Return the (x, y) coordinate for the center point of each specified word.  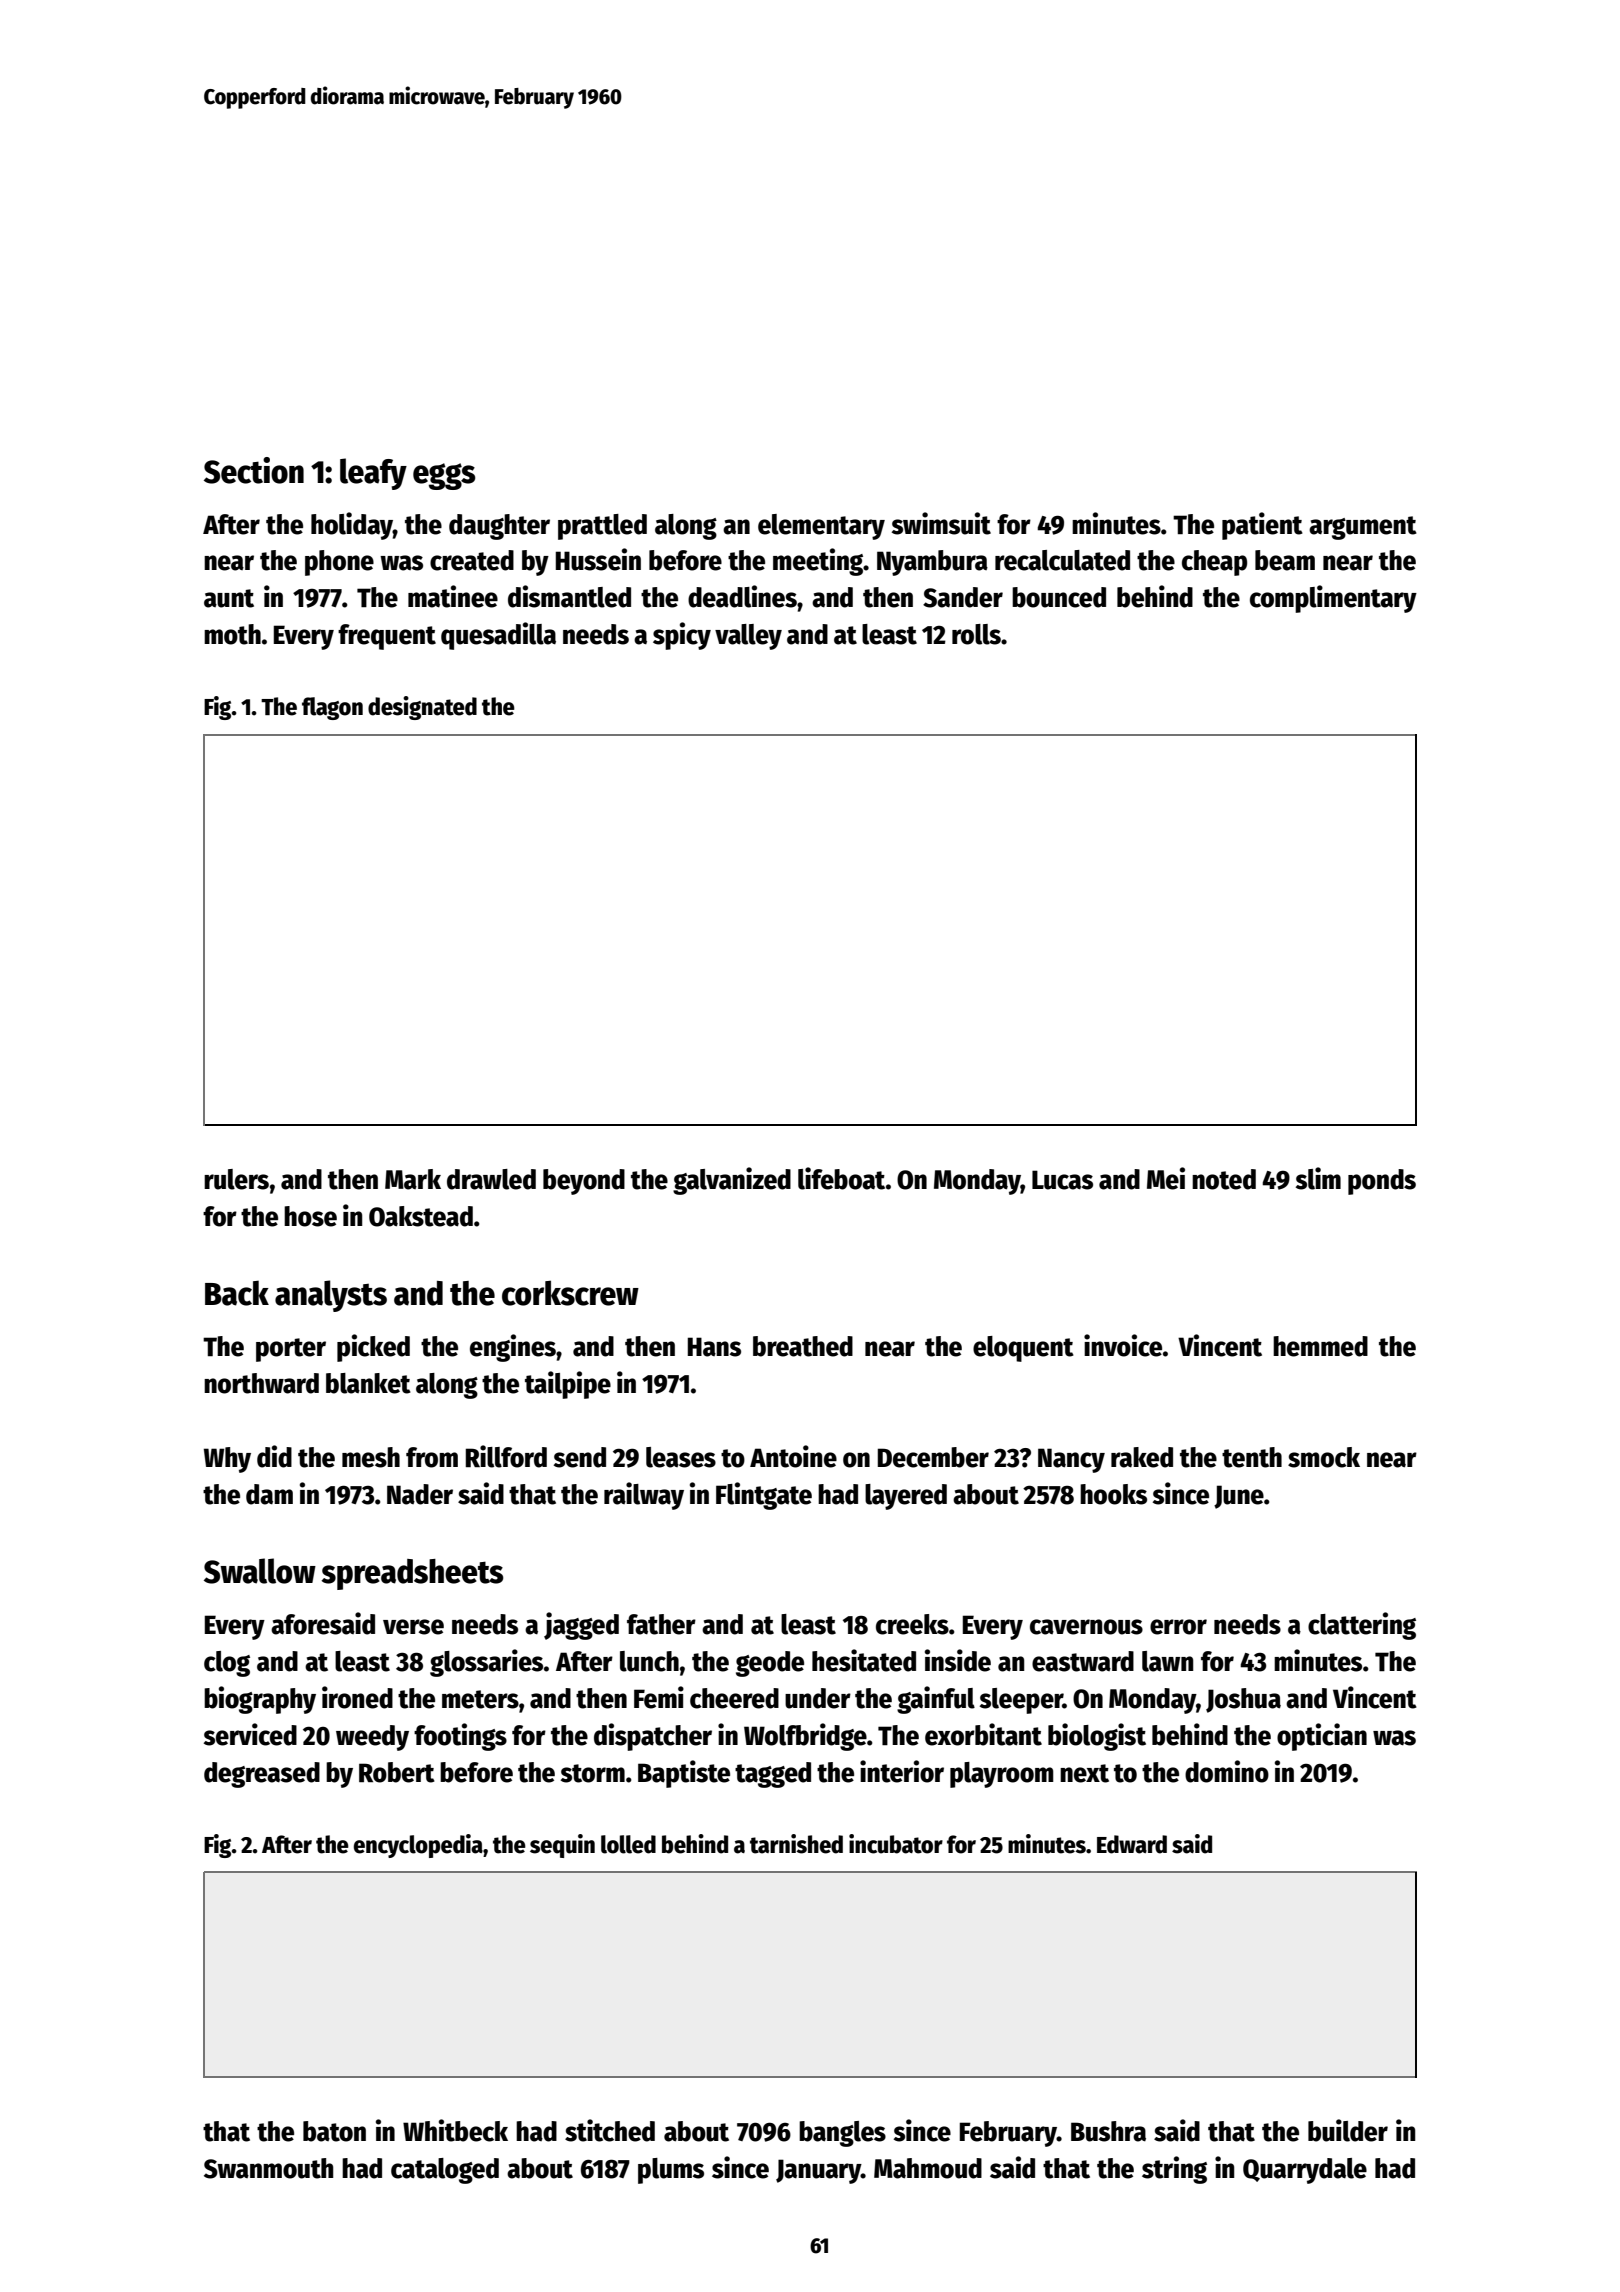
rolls (976, 634)
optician (1322, 1737)
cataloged (445, 2171)
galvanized (732, 1181)
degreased (262, 1775)
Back (237, 1293)
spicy (682, 636)
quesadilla (498, 636)
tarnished (796, 1844)
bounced (1059, 597)
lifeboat (841, 1178)
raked (1142, 1457)
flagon (332, 708)
